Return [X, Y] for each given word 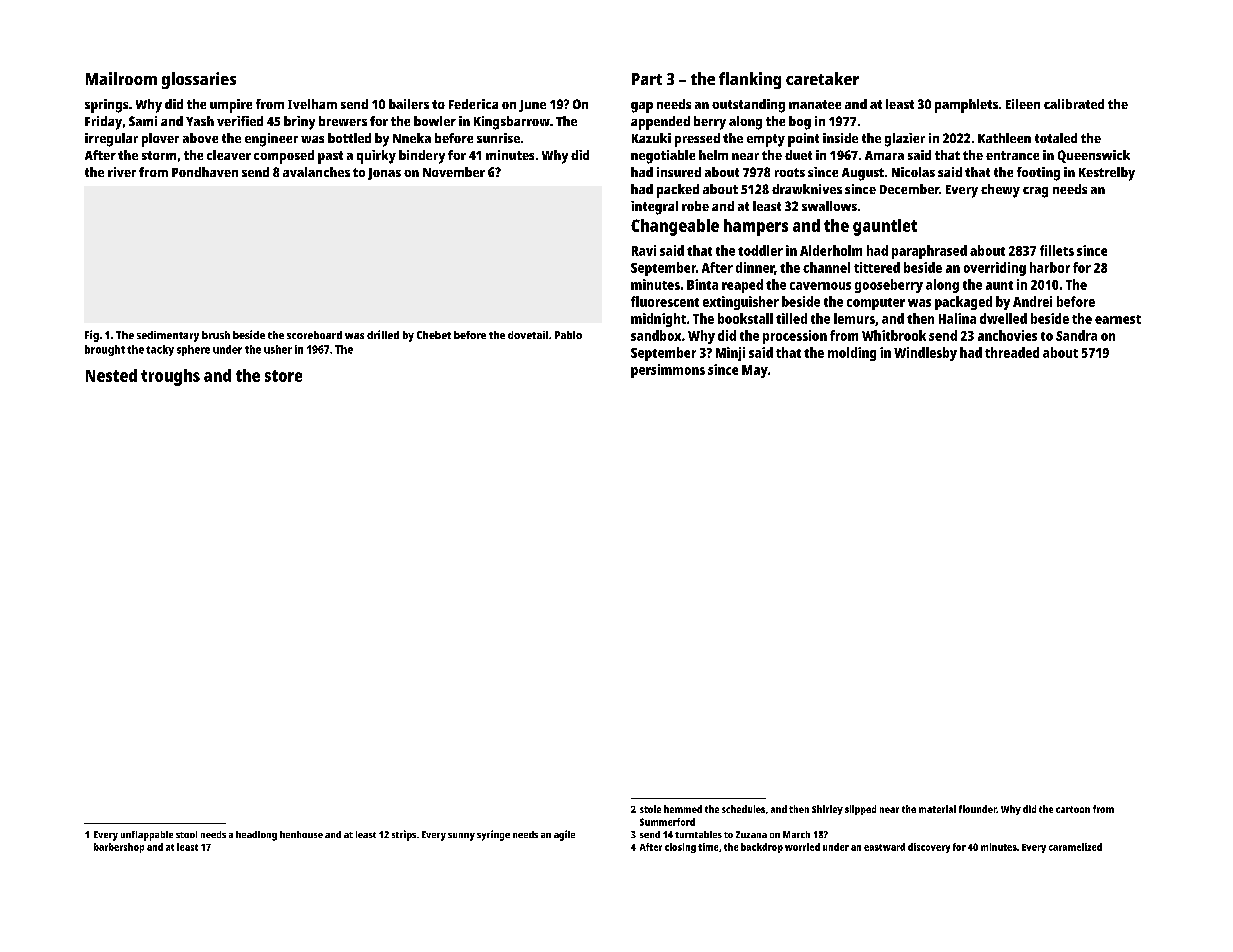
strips [404, 835]
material [937, 809]
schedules [743, 809]
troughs [170, 377]
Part [647, 79]
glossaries [199, 80]
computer [876, 304]
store [283, 376]
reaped [742, 286]
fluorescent [665, 301]
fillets [1057, 250]
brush [216, 335]
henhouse [301, 834]
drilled [383, 334]
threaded [1012, 352]
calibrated [1074, 104]
